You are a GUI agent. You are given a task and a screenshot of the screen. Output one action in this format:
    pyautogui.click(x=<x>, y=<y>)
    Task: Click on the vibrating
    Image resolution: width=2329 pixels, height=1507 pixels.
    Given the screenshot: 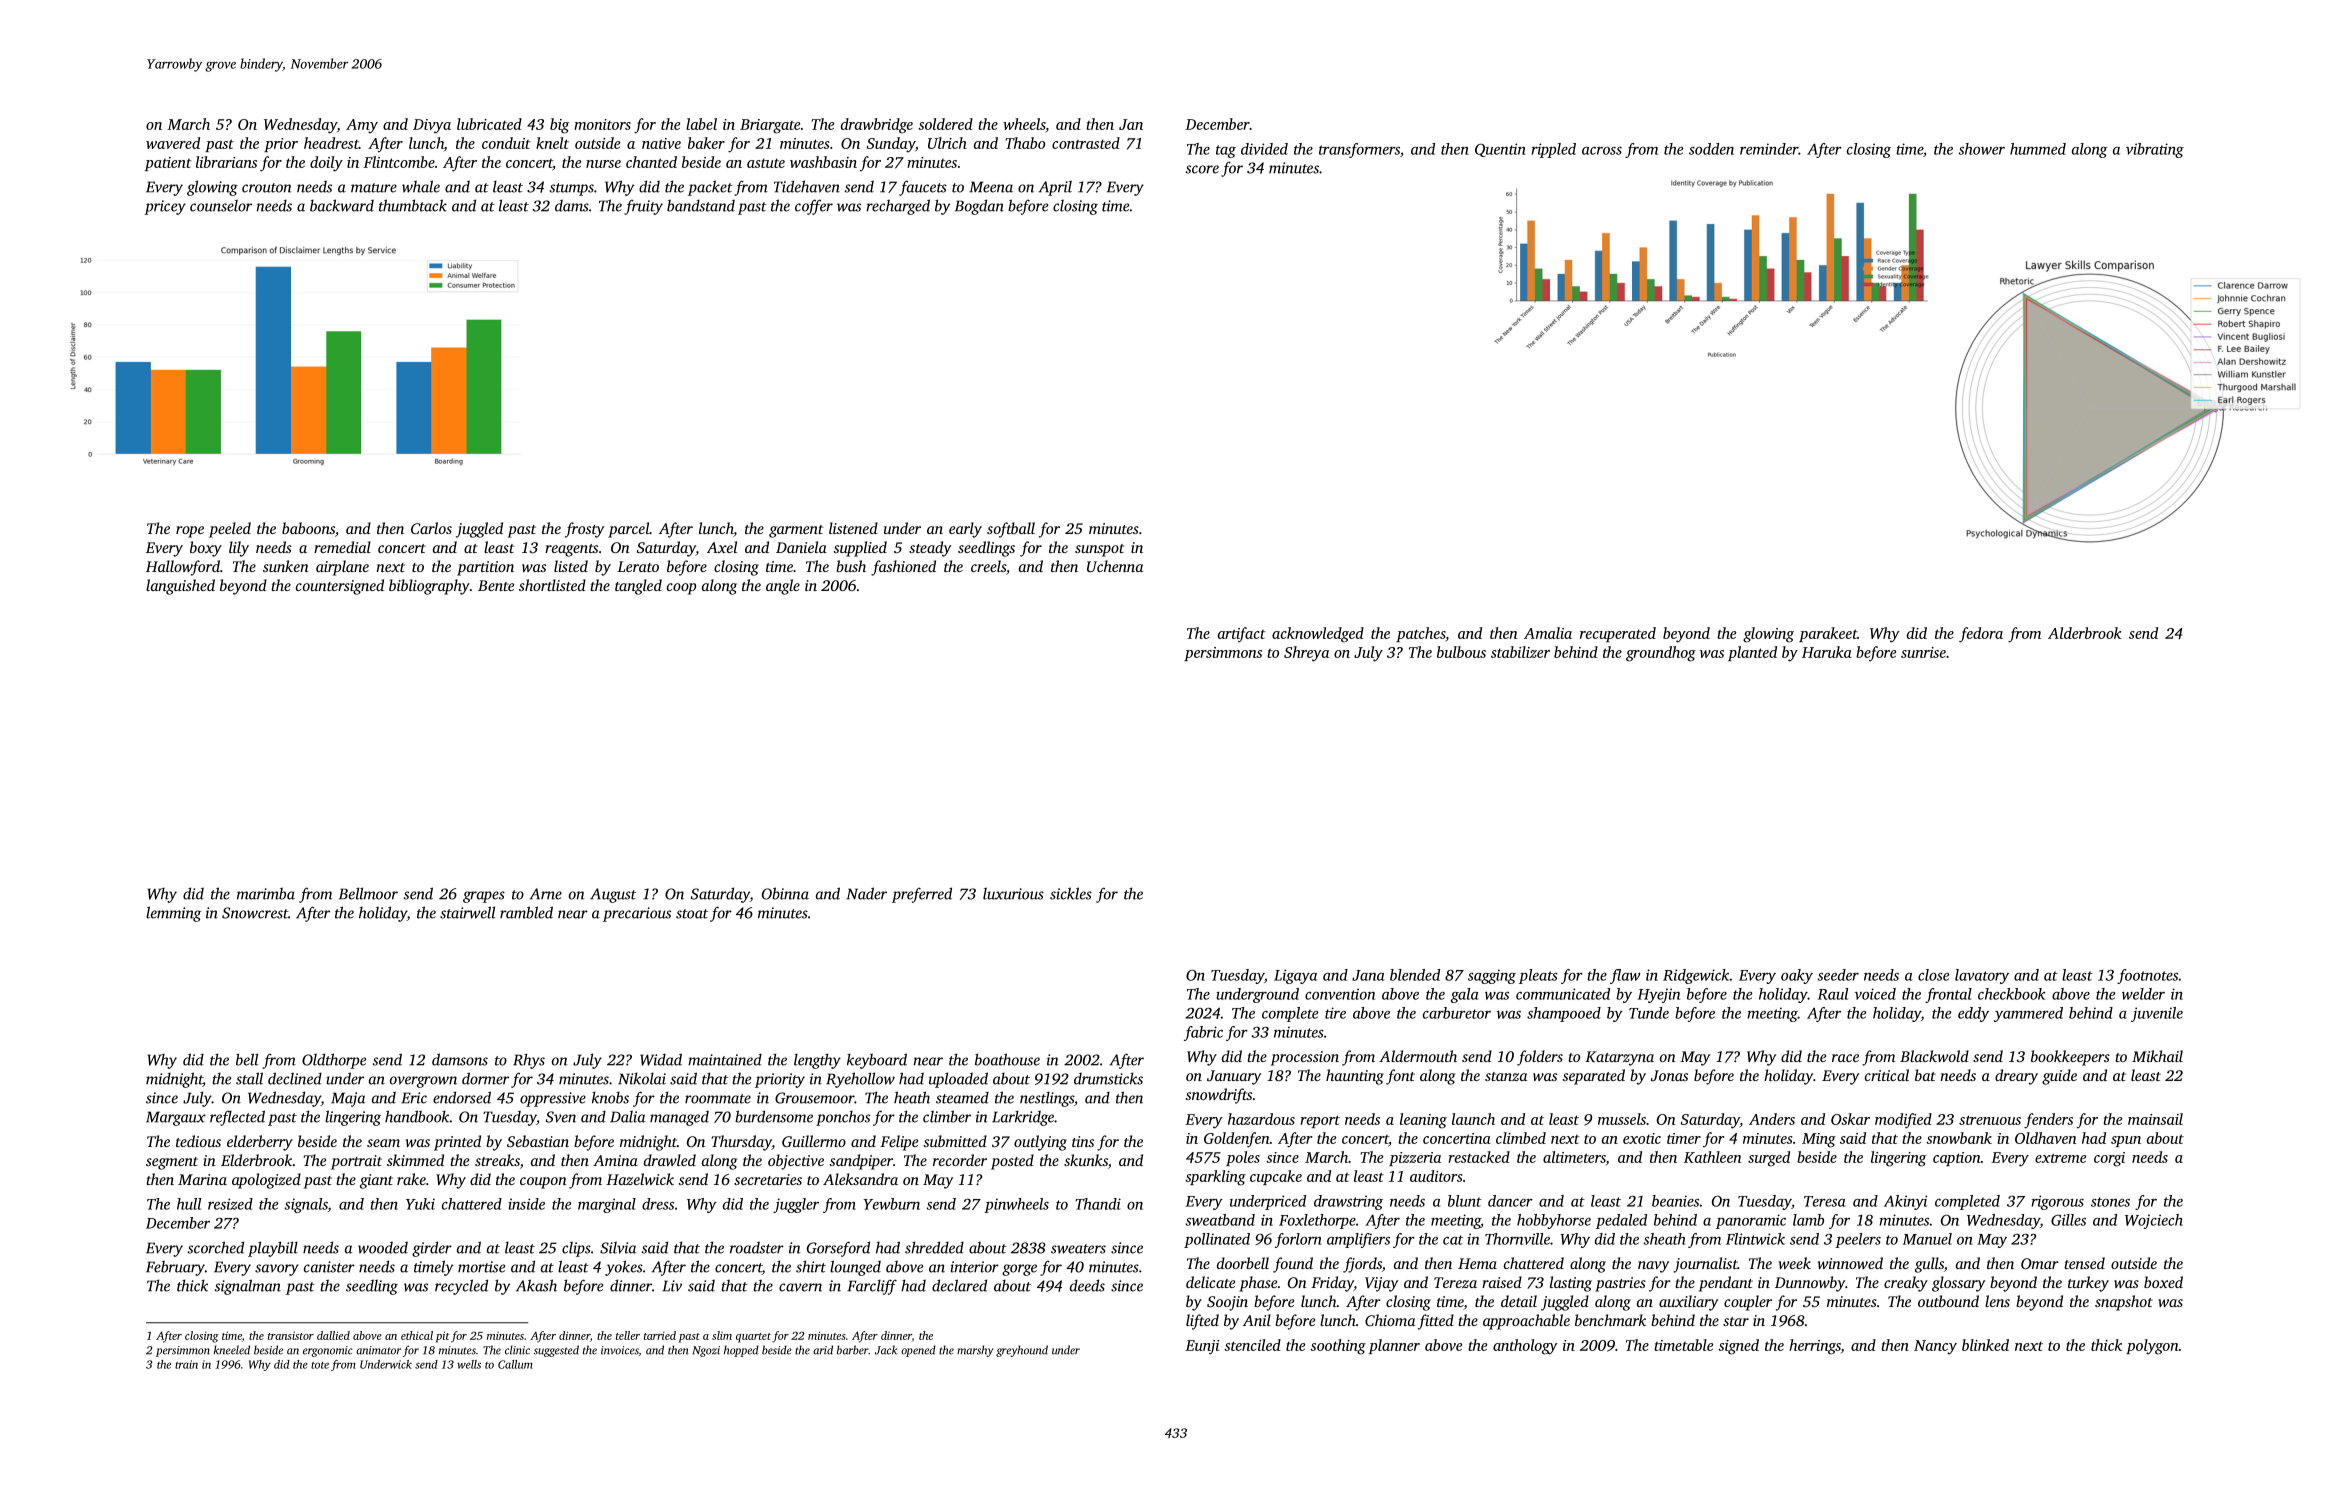 What is the action you would take?
    pyautogui.click(x=2155, y=150)
